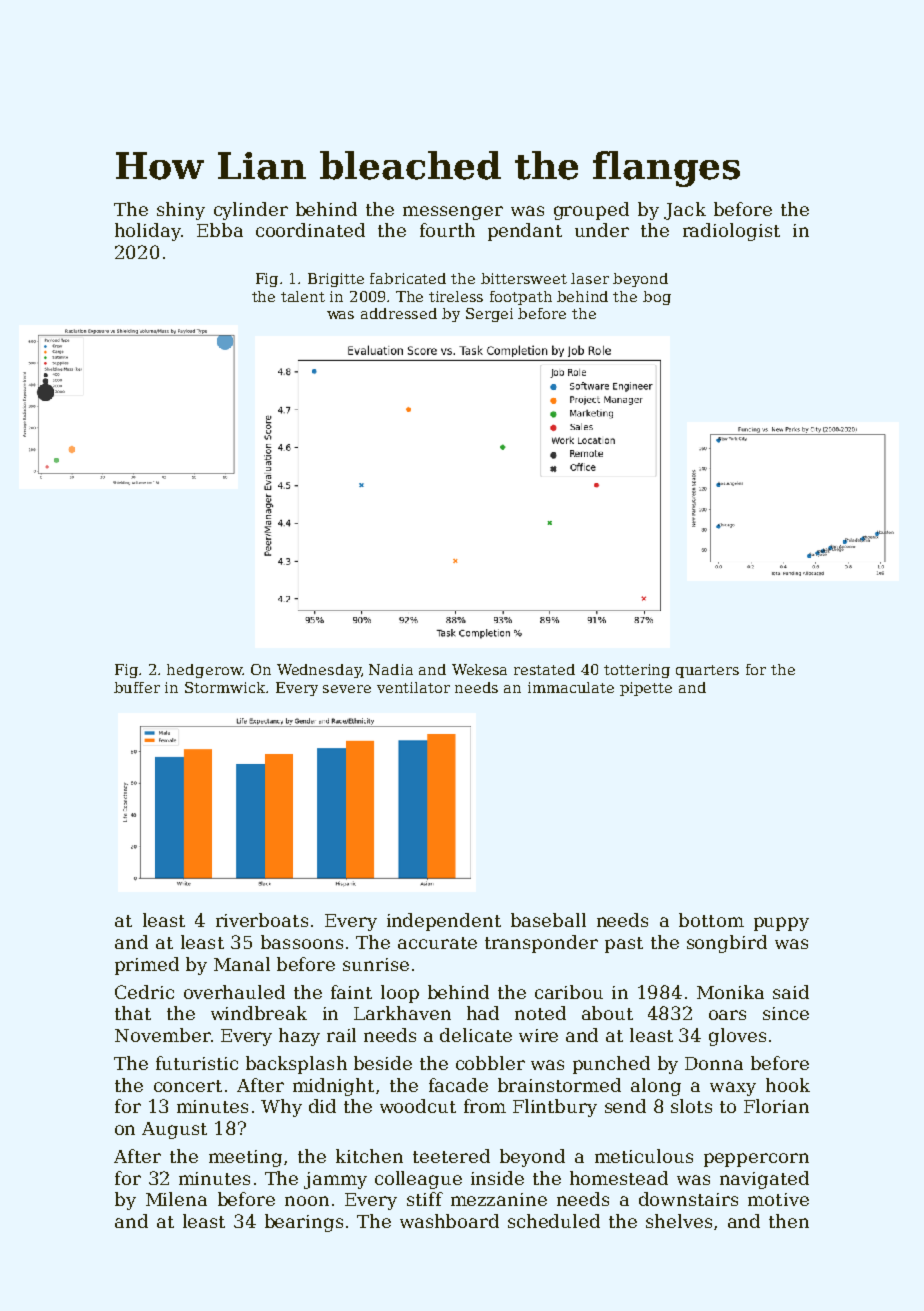  Describe the element at coordinates (310, 230) in the image. I see `coordinated` at that location.
